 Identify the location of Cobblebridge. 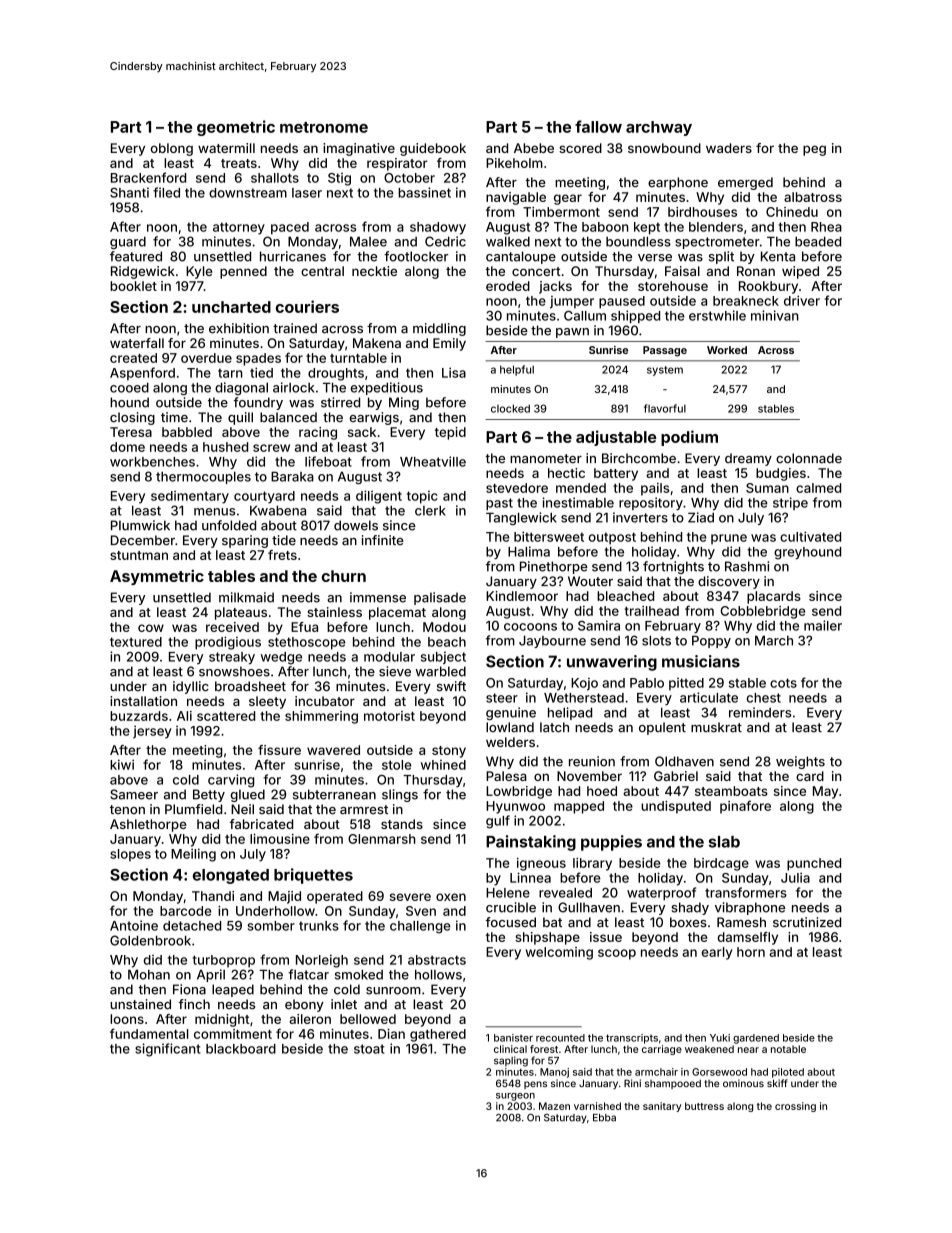
(763, 612).
